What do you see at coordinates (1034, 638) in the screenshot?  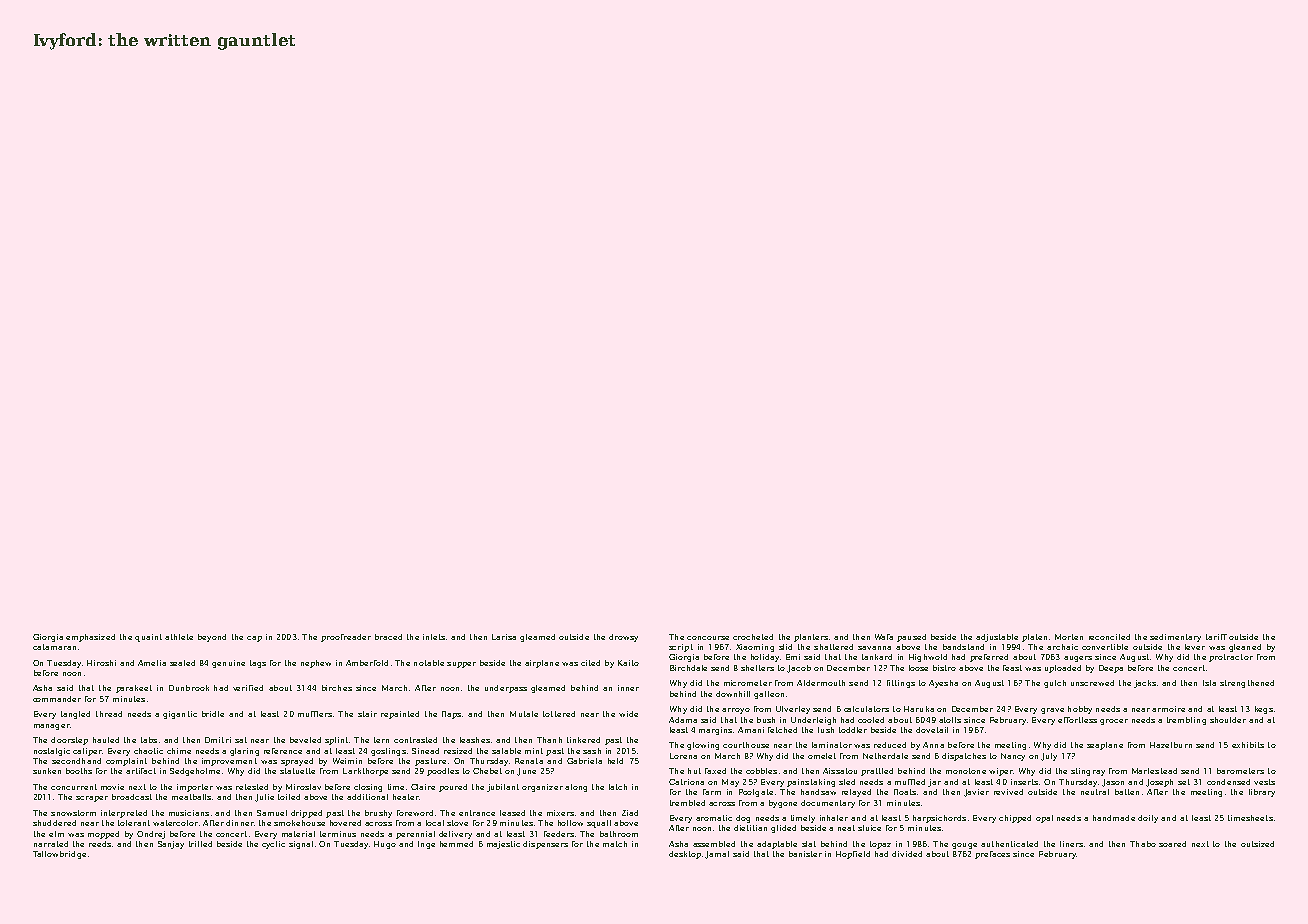 I see `platen` at bounding box center [1034, 638].
